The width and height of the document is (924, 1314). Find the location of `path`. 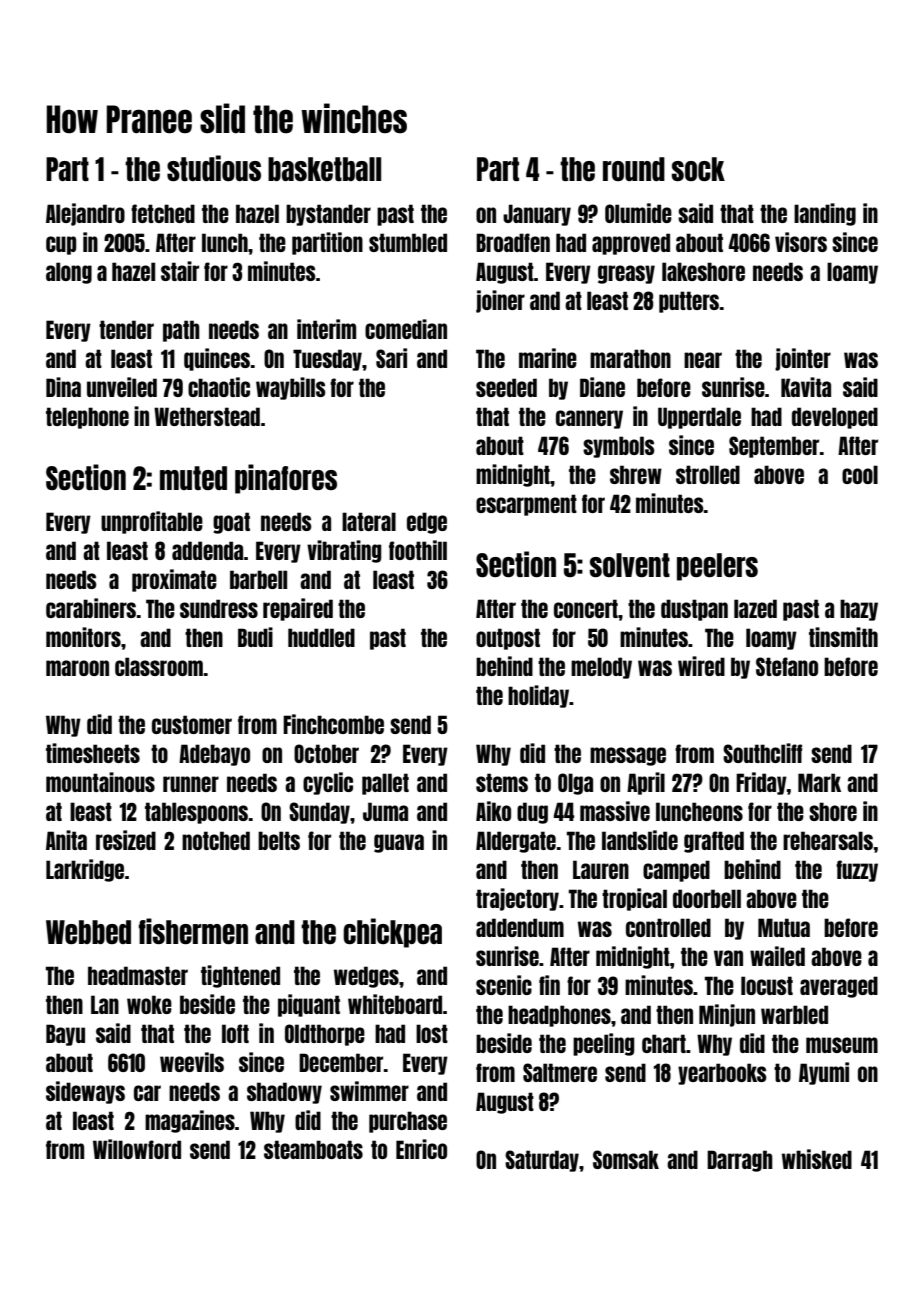

path is located at coordinates (181, 331).
